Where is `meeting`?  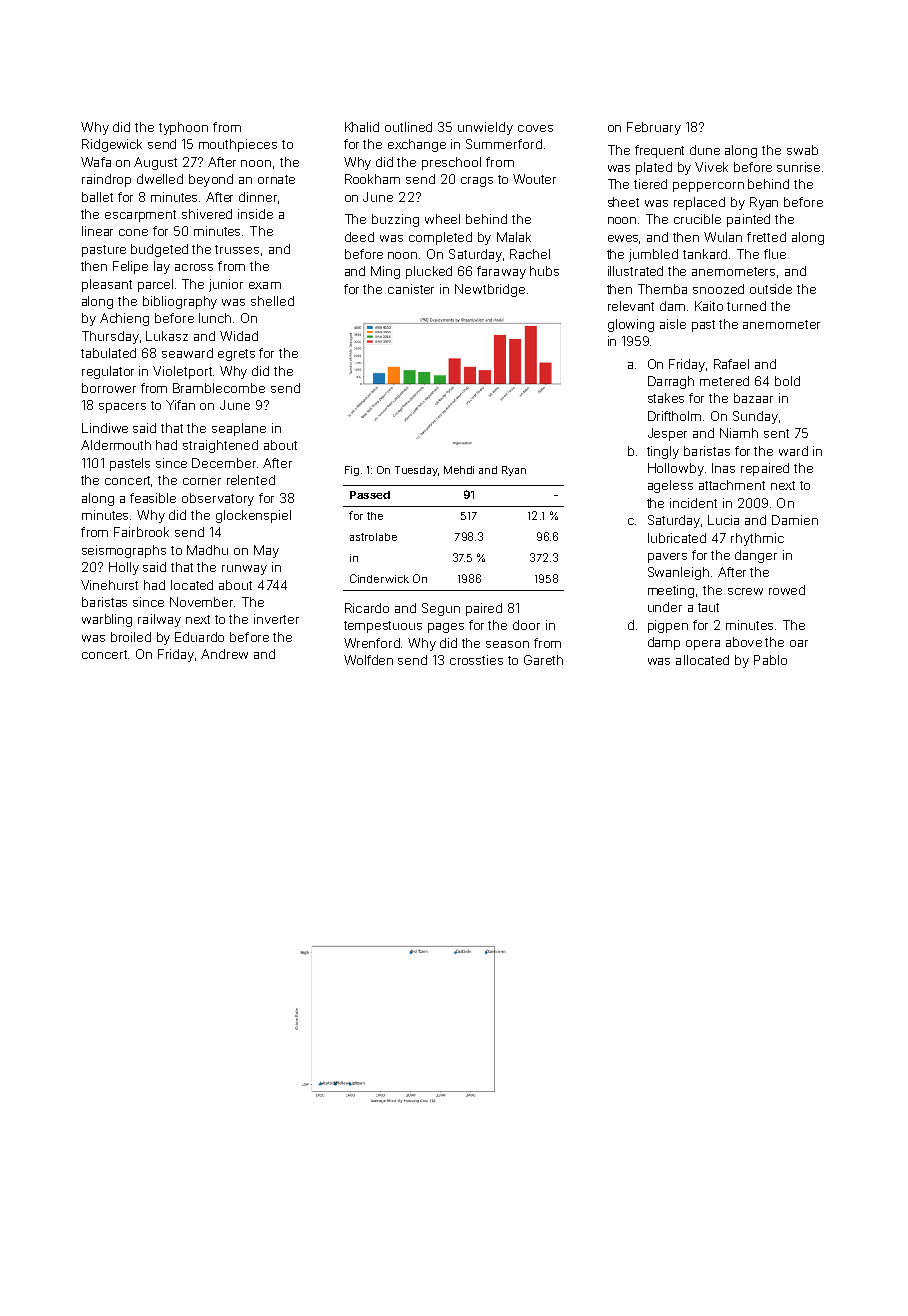 meeting is located at coordinates (671, 591).
